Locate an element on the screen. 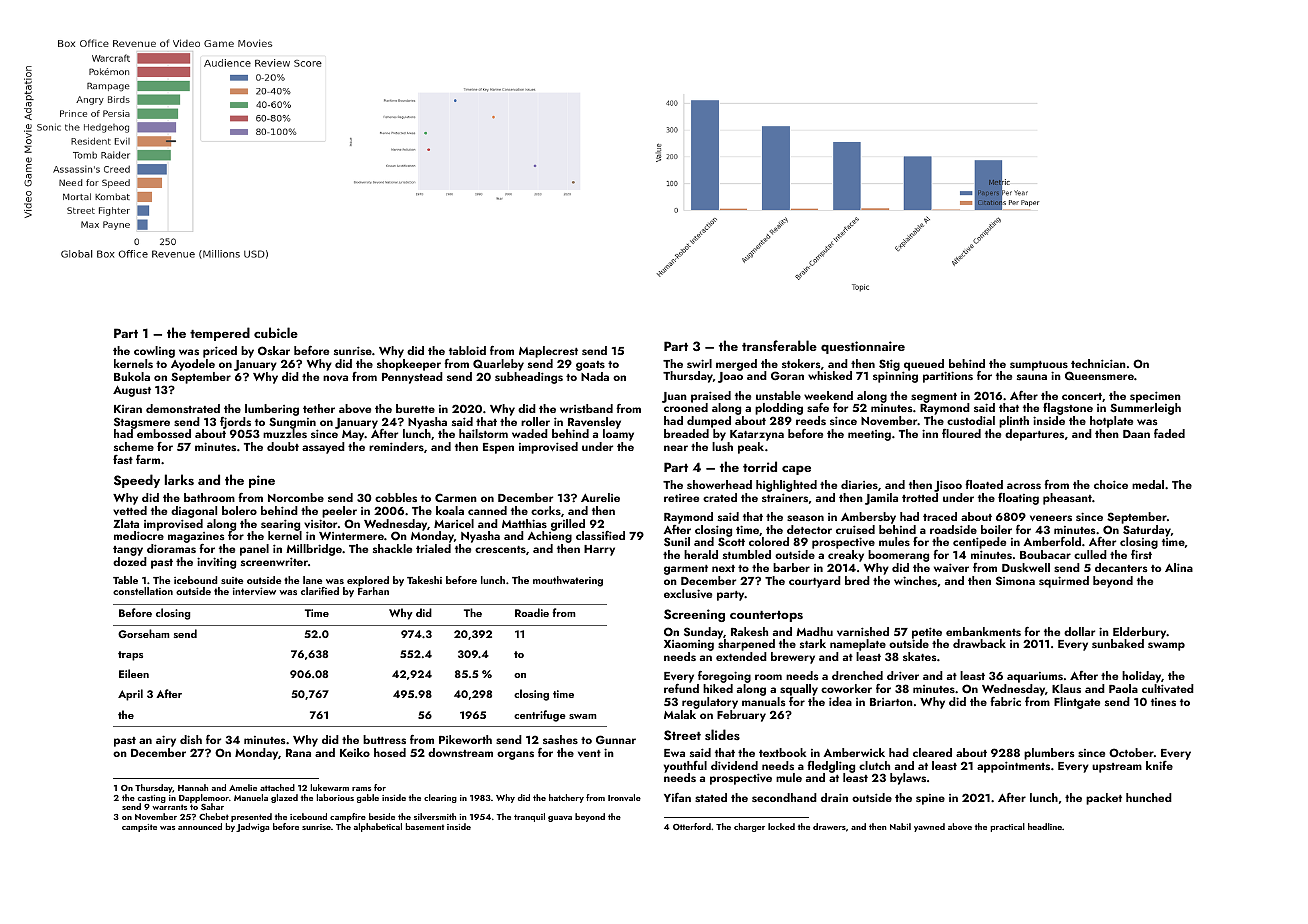 The image size is (1308, 924). detector is located at coordinates (809, 529).
